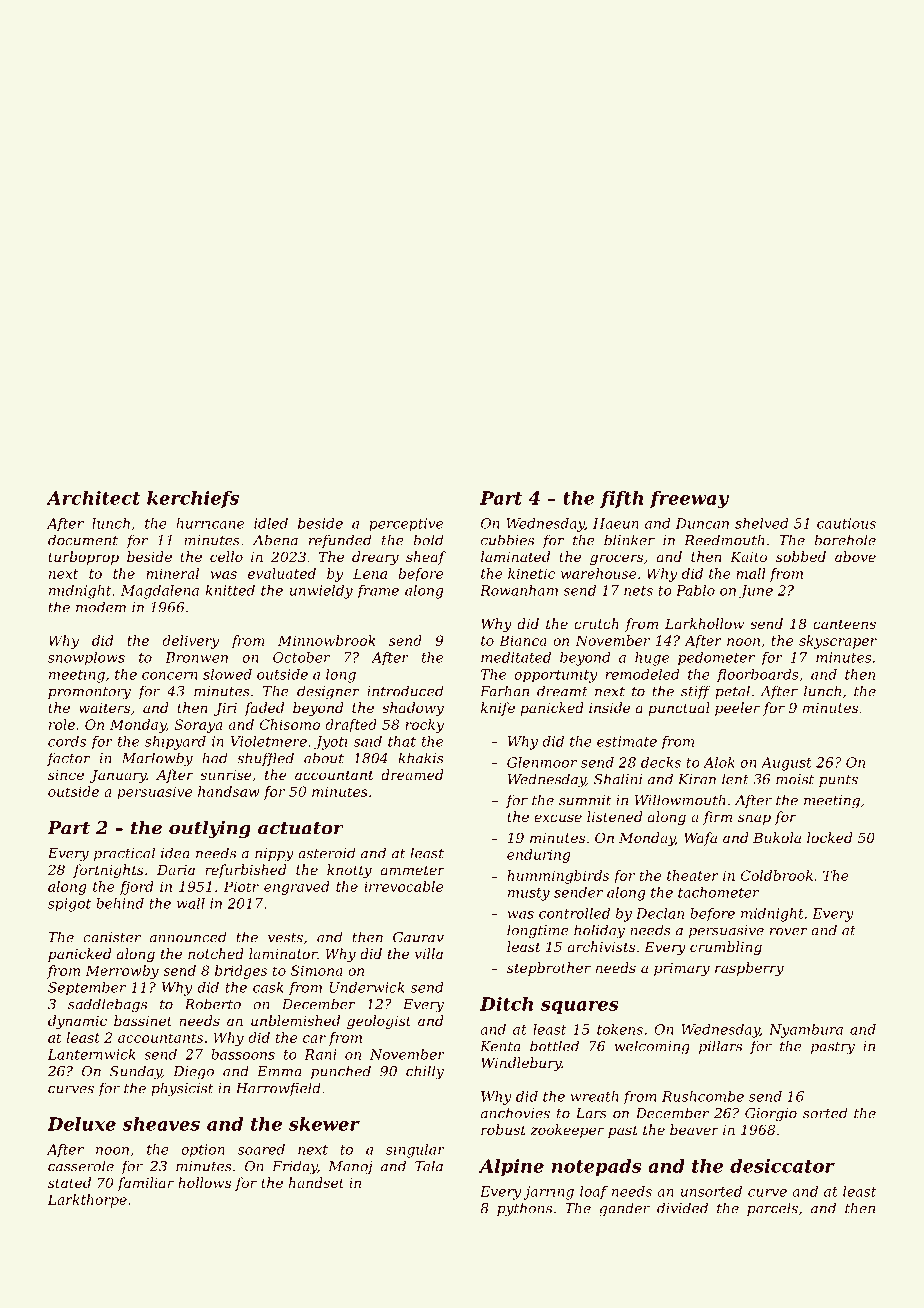 The height and width of the screenshot is (1308, 924). I want to click on Deluxe, so click(81, 1124).
